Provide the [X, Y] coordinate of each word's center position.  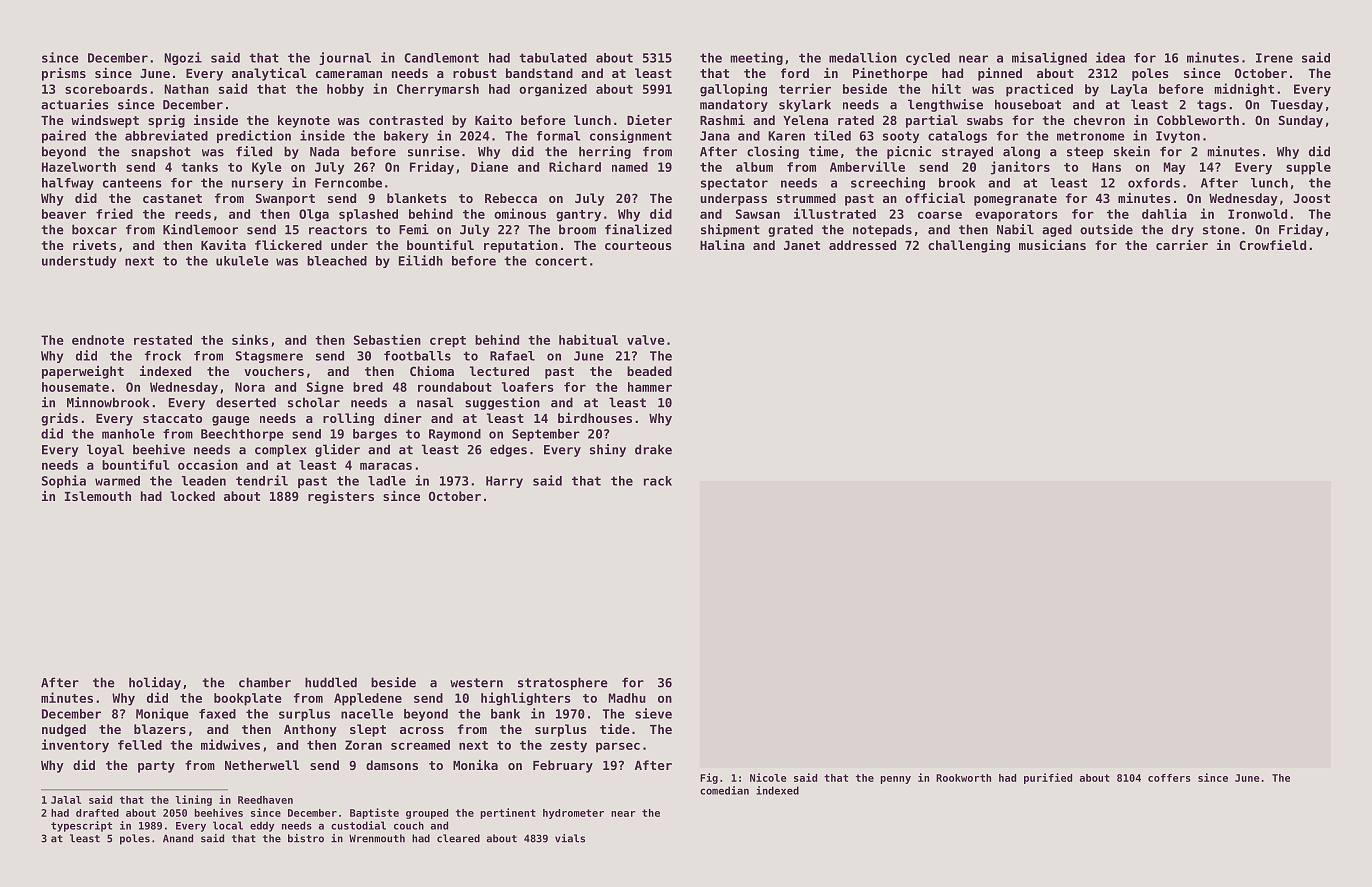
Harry [504, 482]
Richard [575, 166]
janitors [1020, 168]
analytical [269, 74]
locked [192, 496]
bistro [306, 838]
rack [658, 481]
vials [570, 838]
